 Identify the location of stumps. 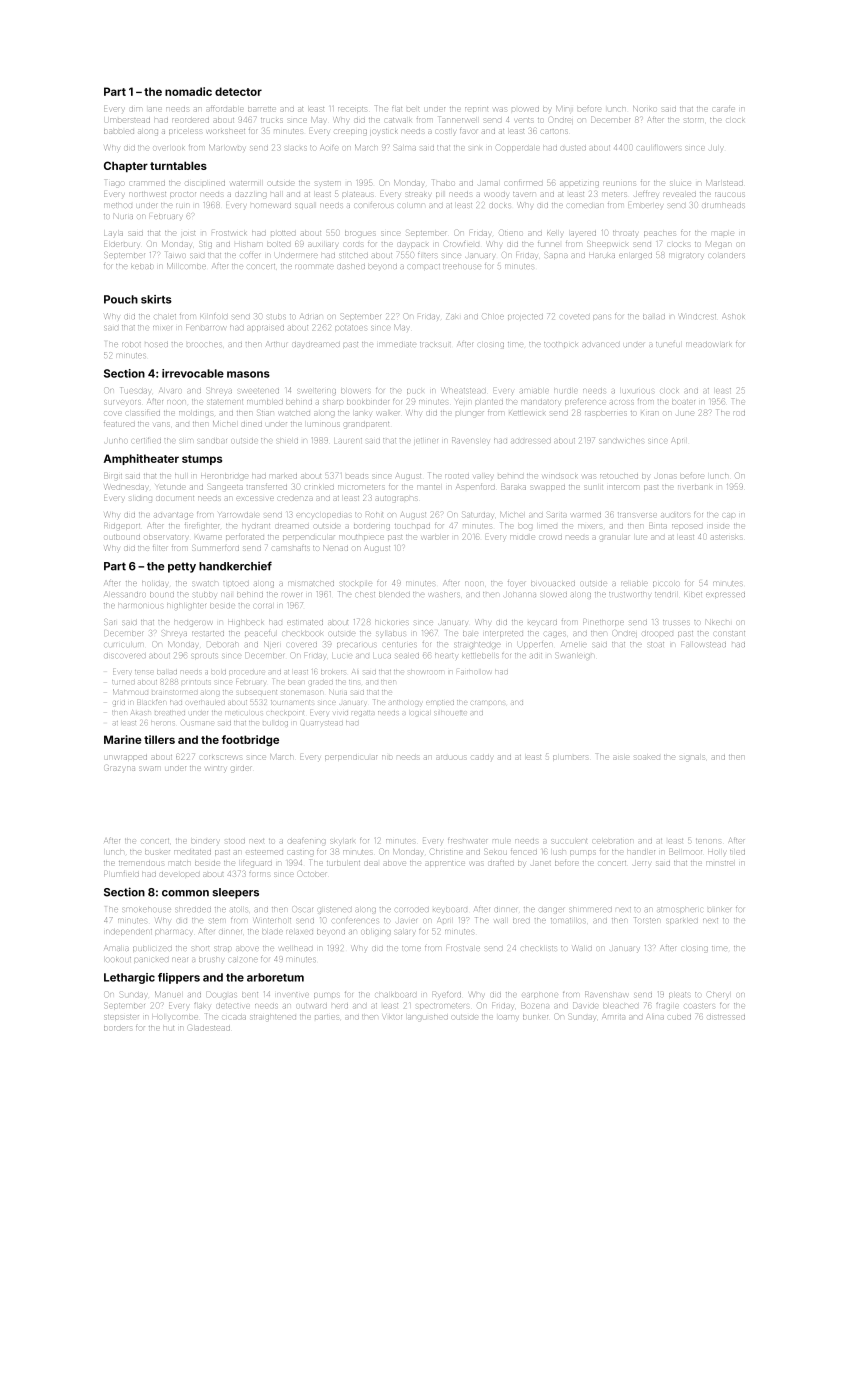
(202, 460).
